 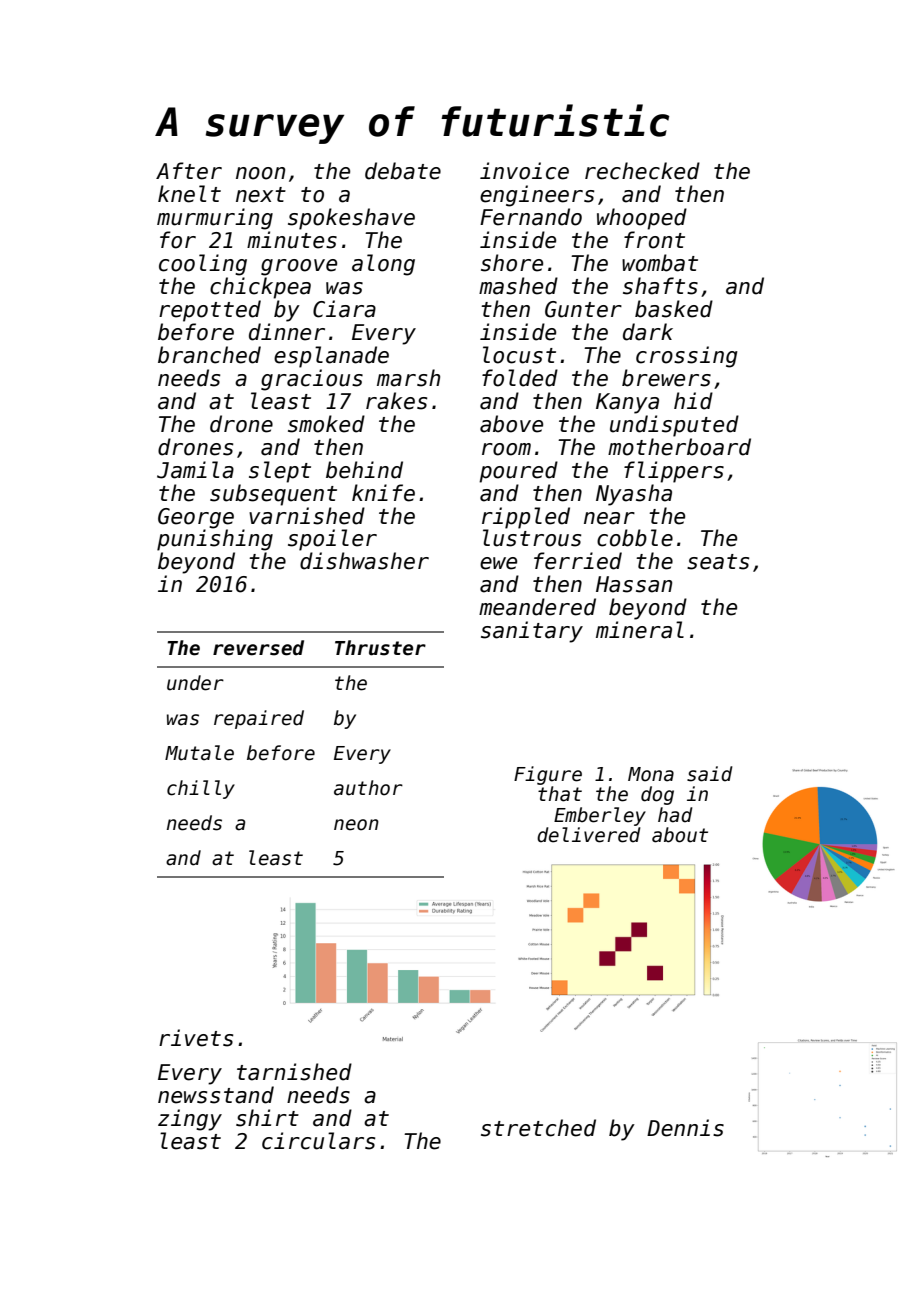 I want to click on said, so click(x=709, y=774).
